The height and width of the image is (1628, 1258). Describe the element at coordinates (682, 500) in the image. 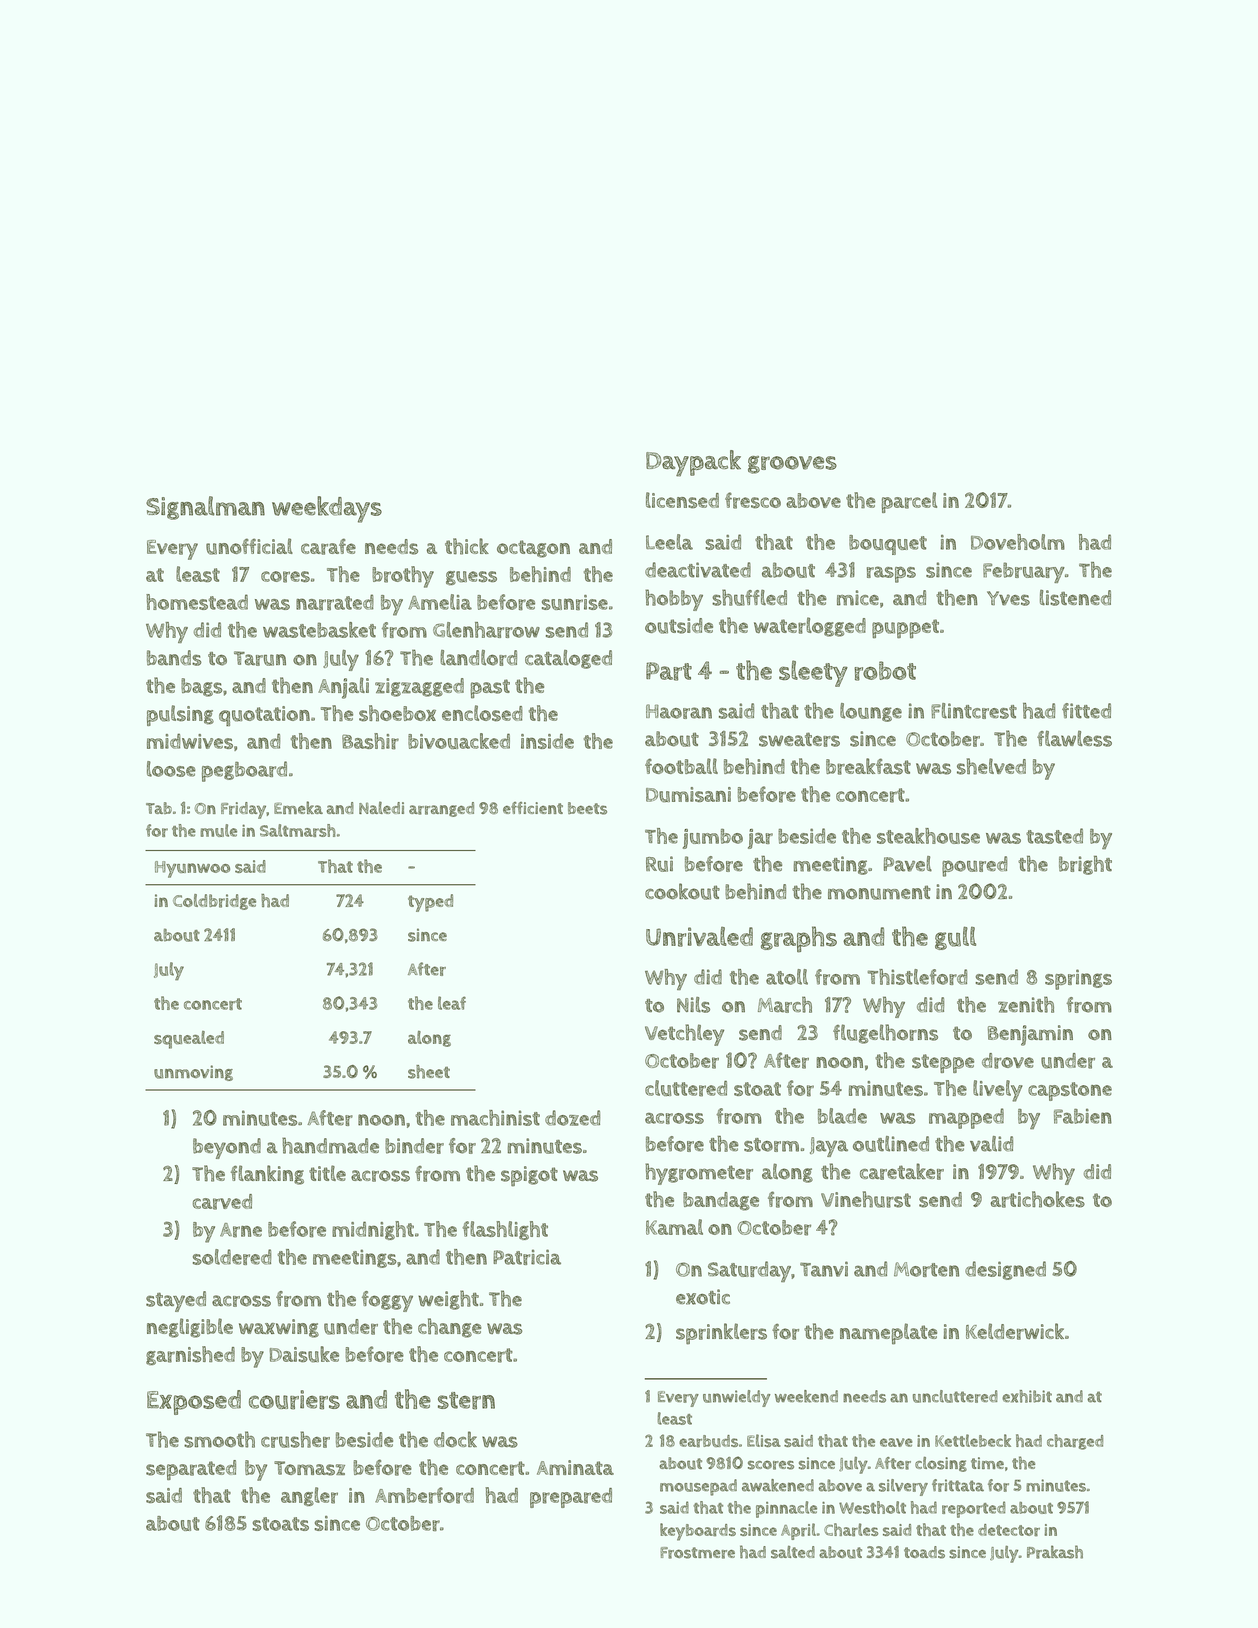

I see `licensed` at that location.
